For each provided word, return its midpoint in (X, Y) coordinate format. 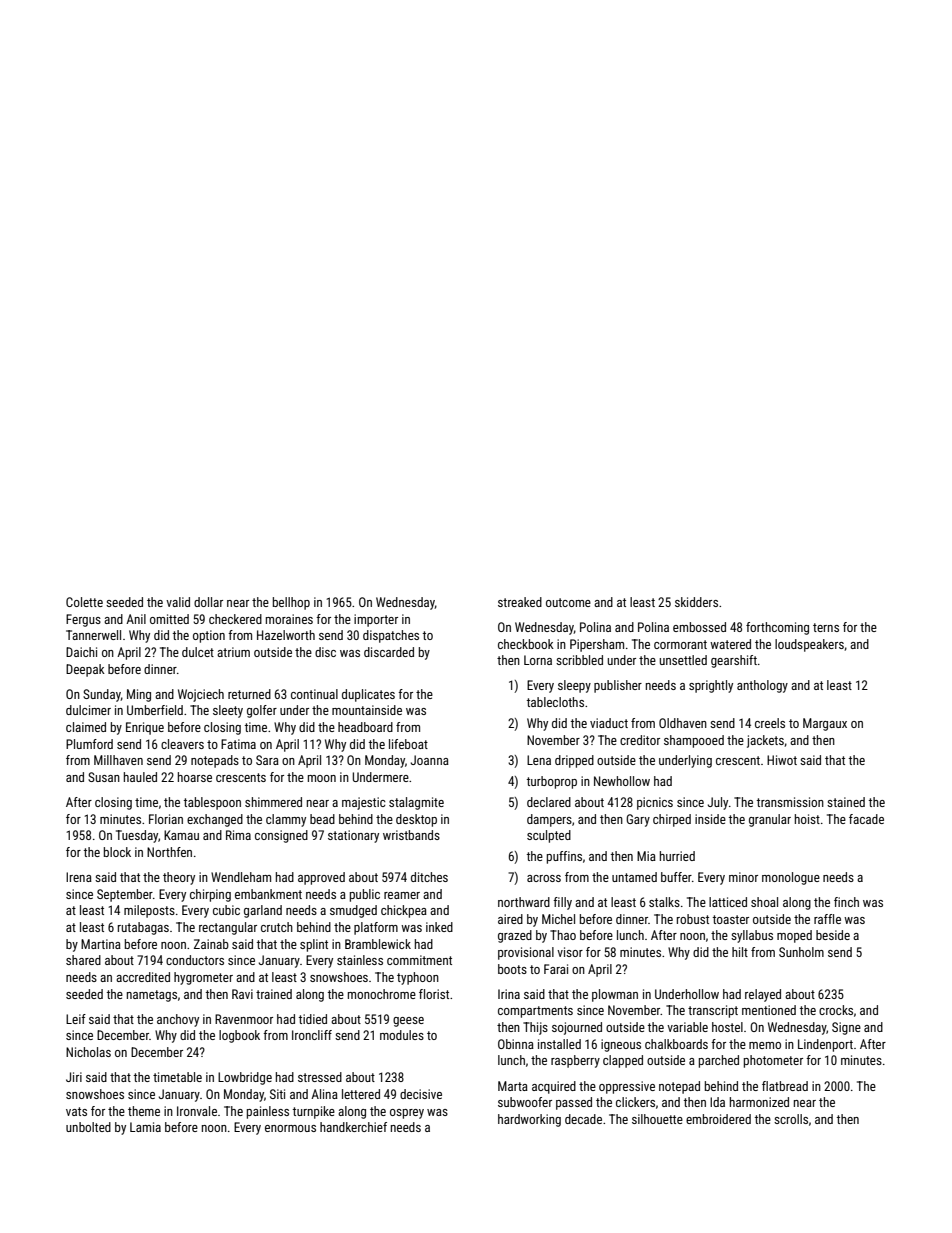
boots (512, 969)
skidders (696, 602)
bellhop (291, 603)
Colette (84, 602)
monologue (791, 878)
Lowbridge (245, 1078)
